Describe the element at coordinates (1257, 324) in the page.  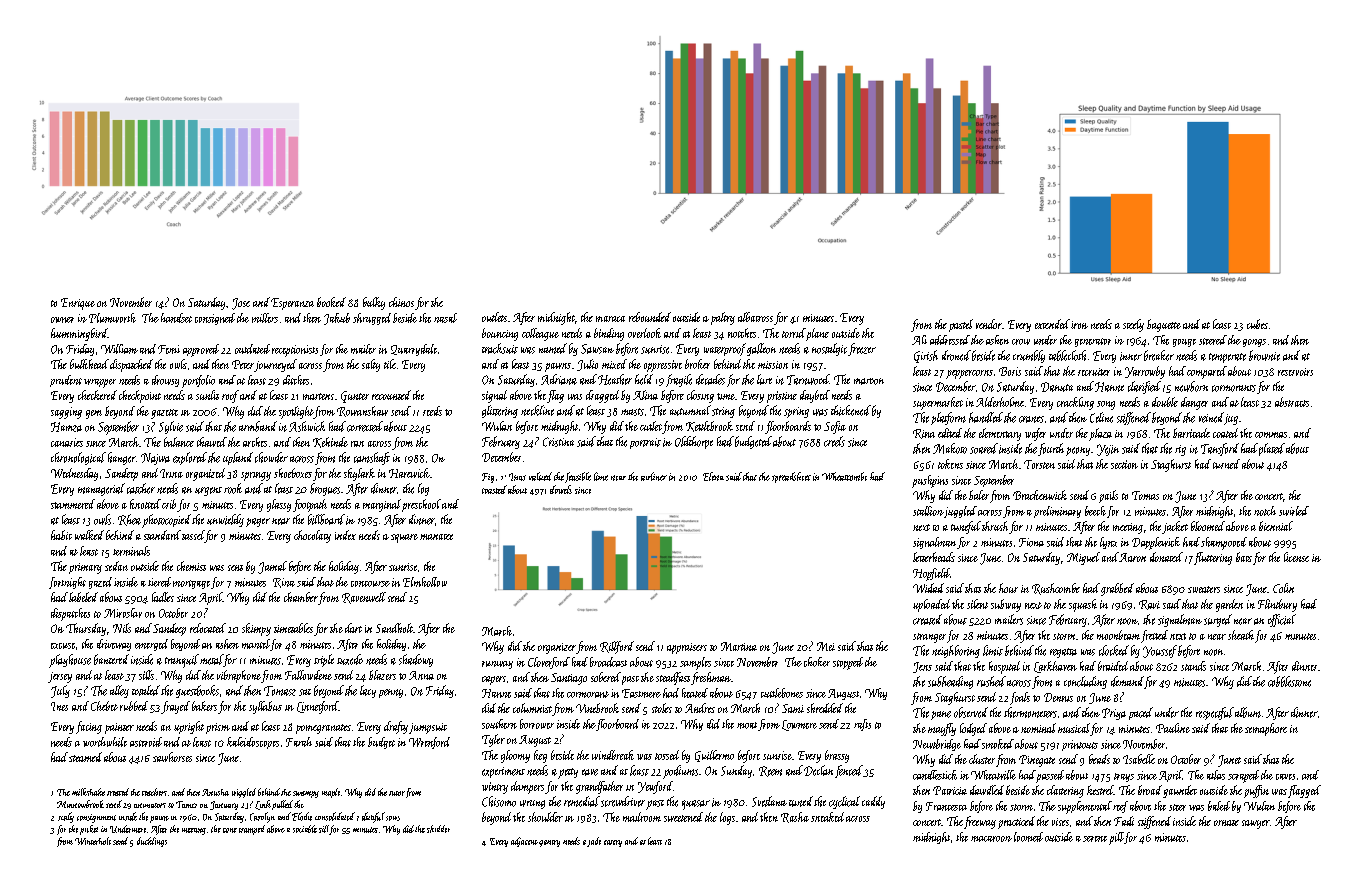
I see `cubes` at that location.
